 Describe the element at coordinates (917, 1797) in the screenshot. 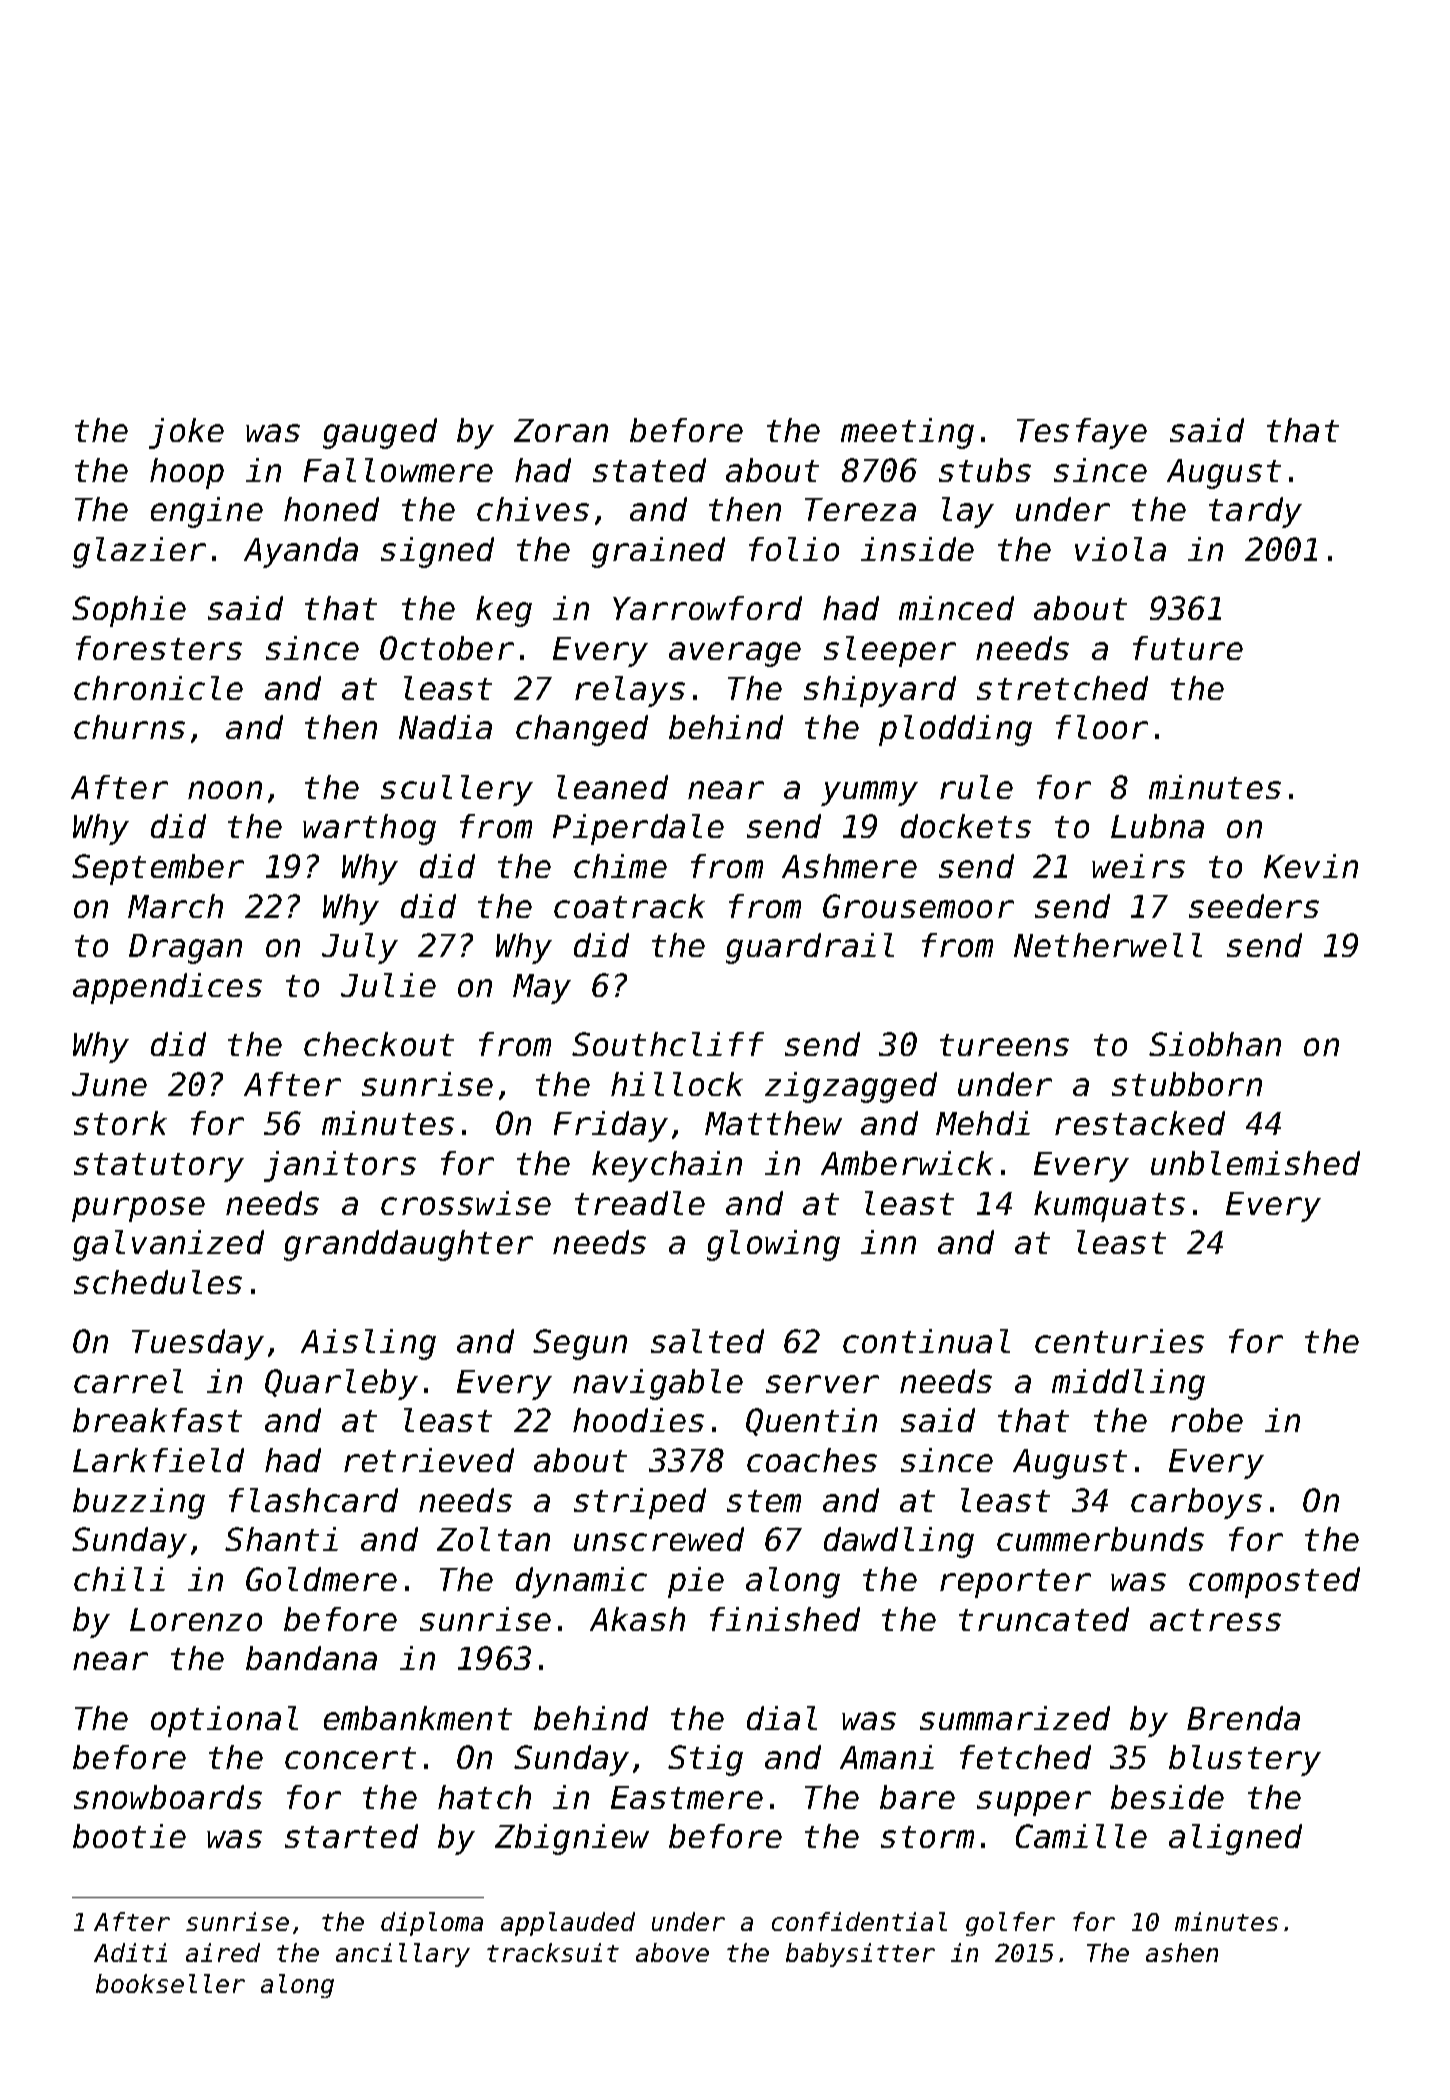

I see `bare` at that location.
